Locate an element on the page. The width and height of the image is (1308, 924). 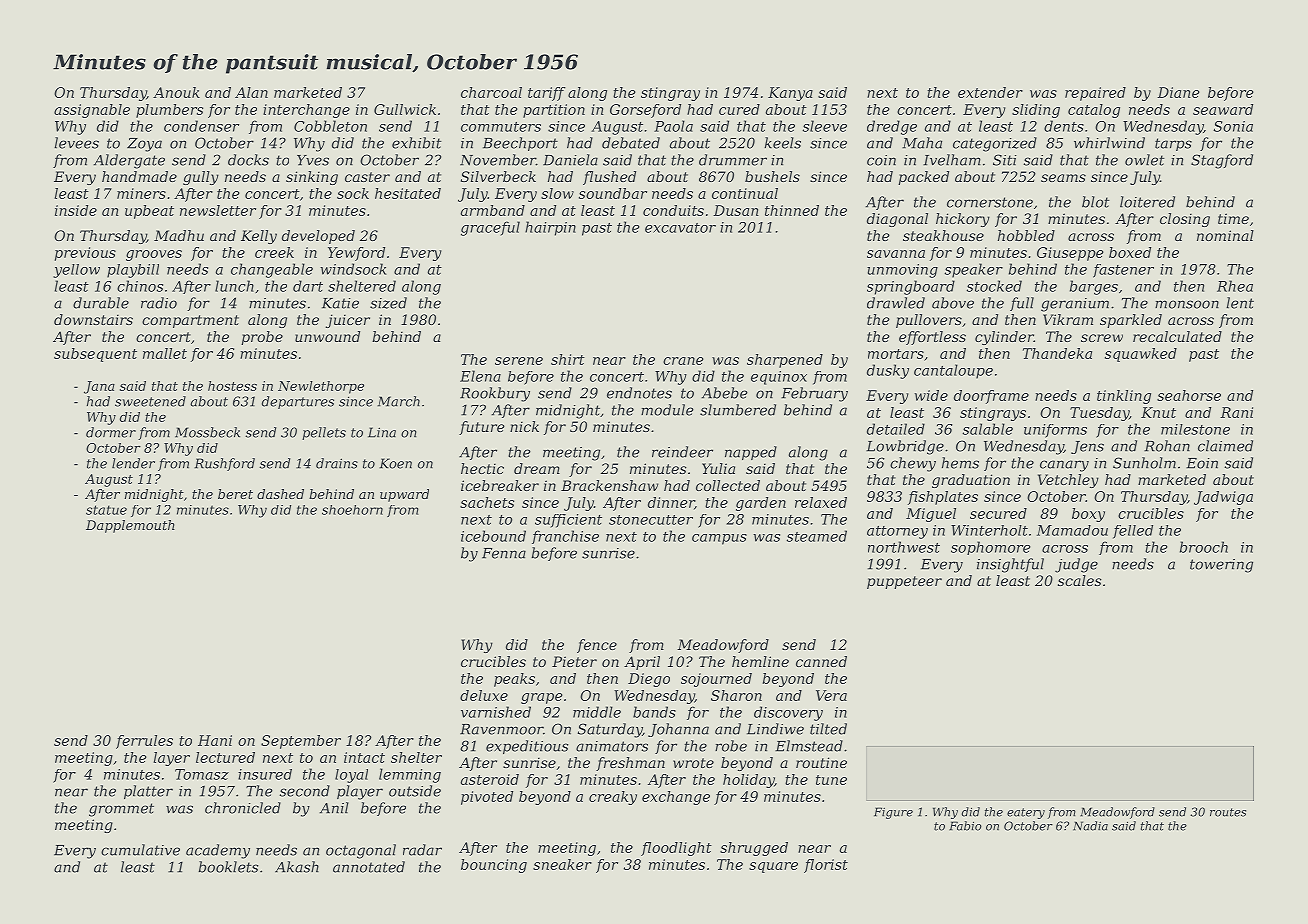
canned is located at coordinates (821, 661).
